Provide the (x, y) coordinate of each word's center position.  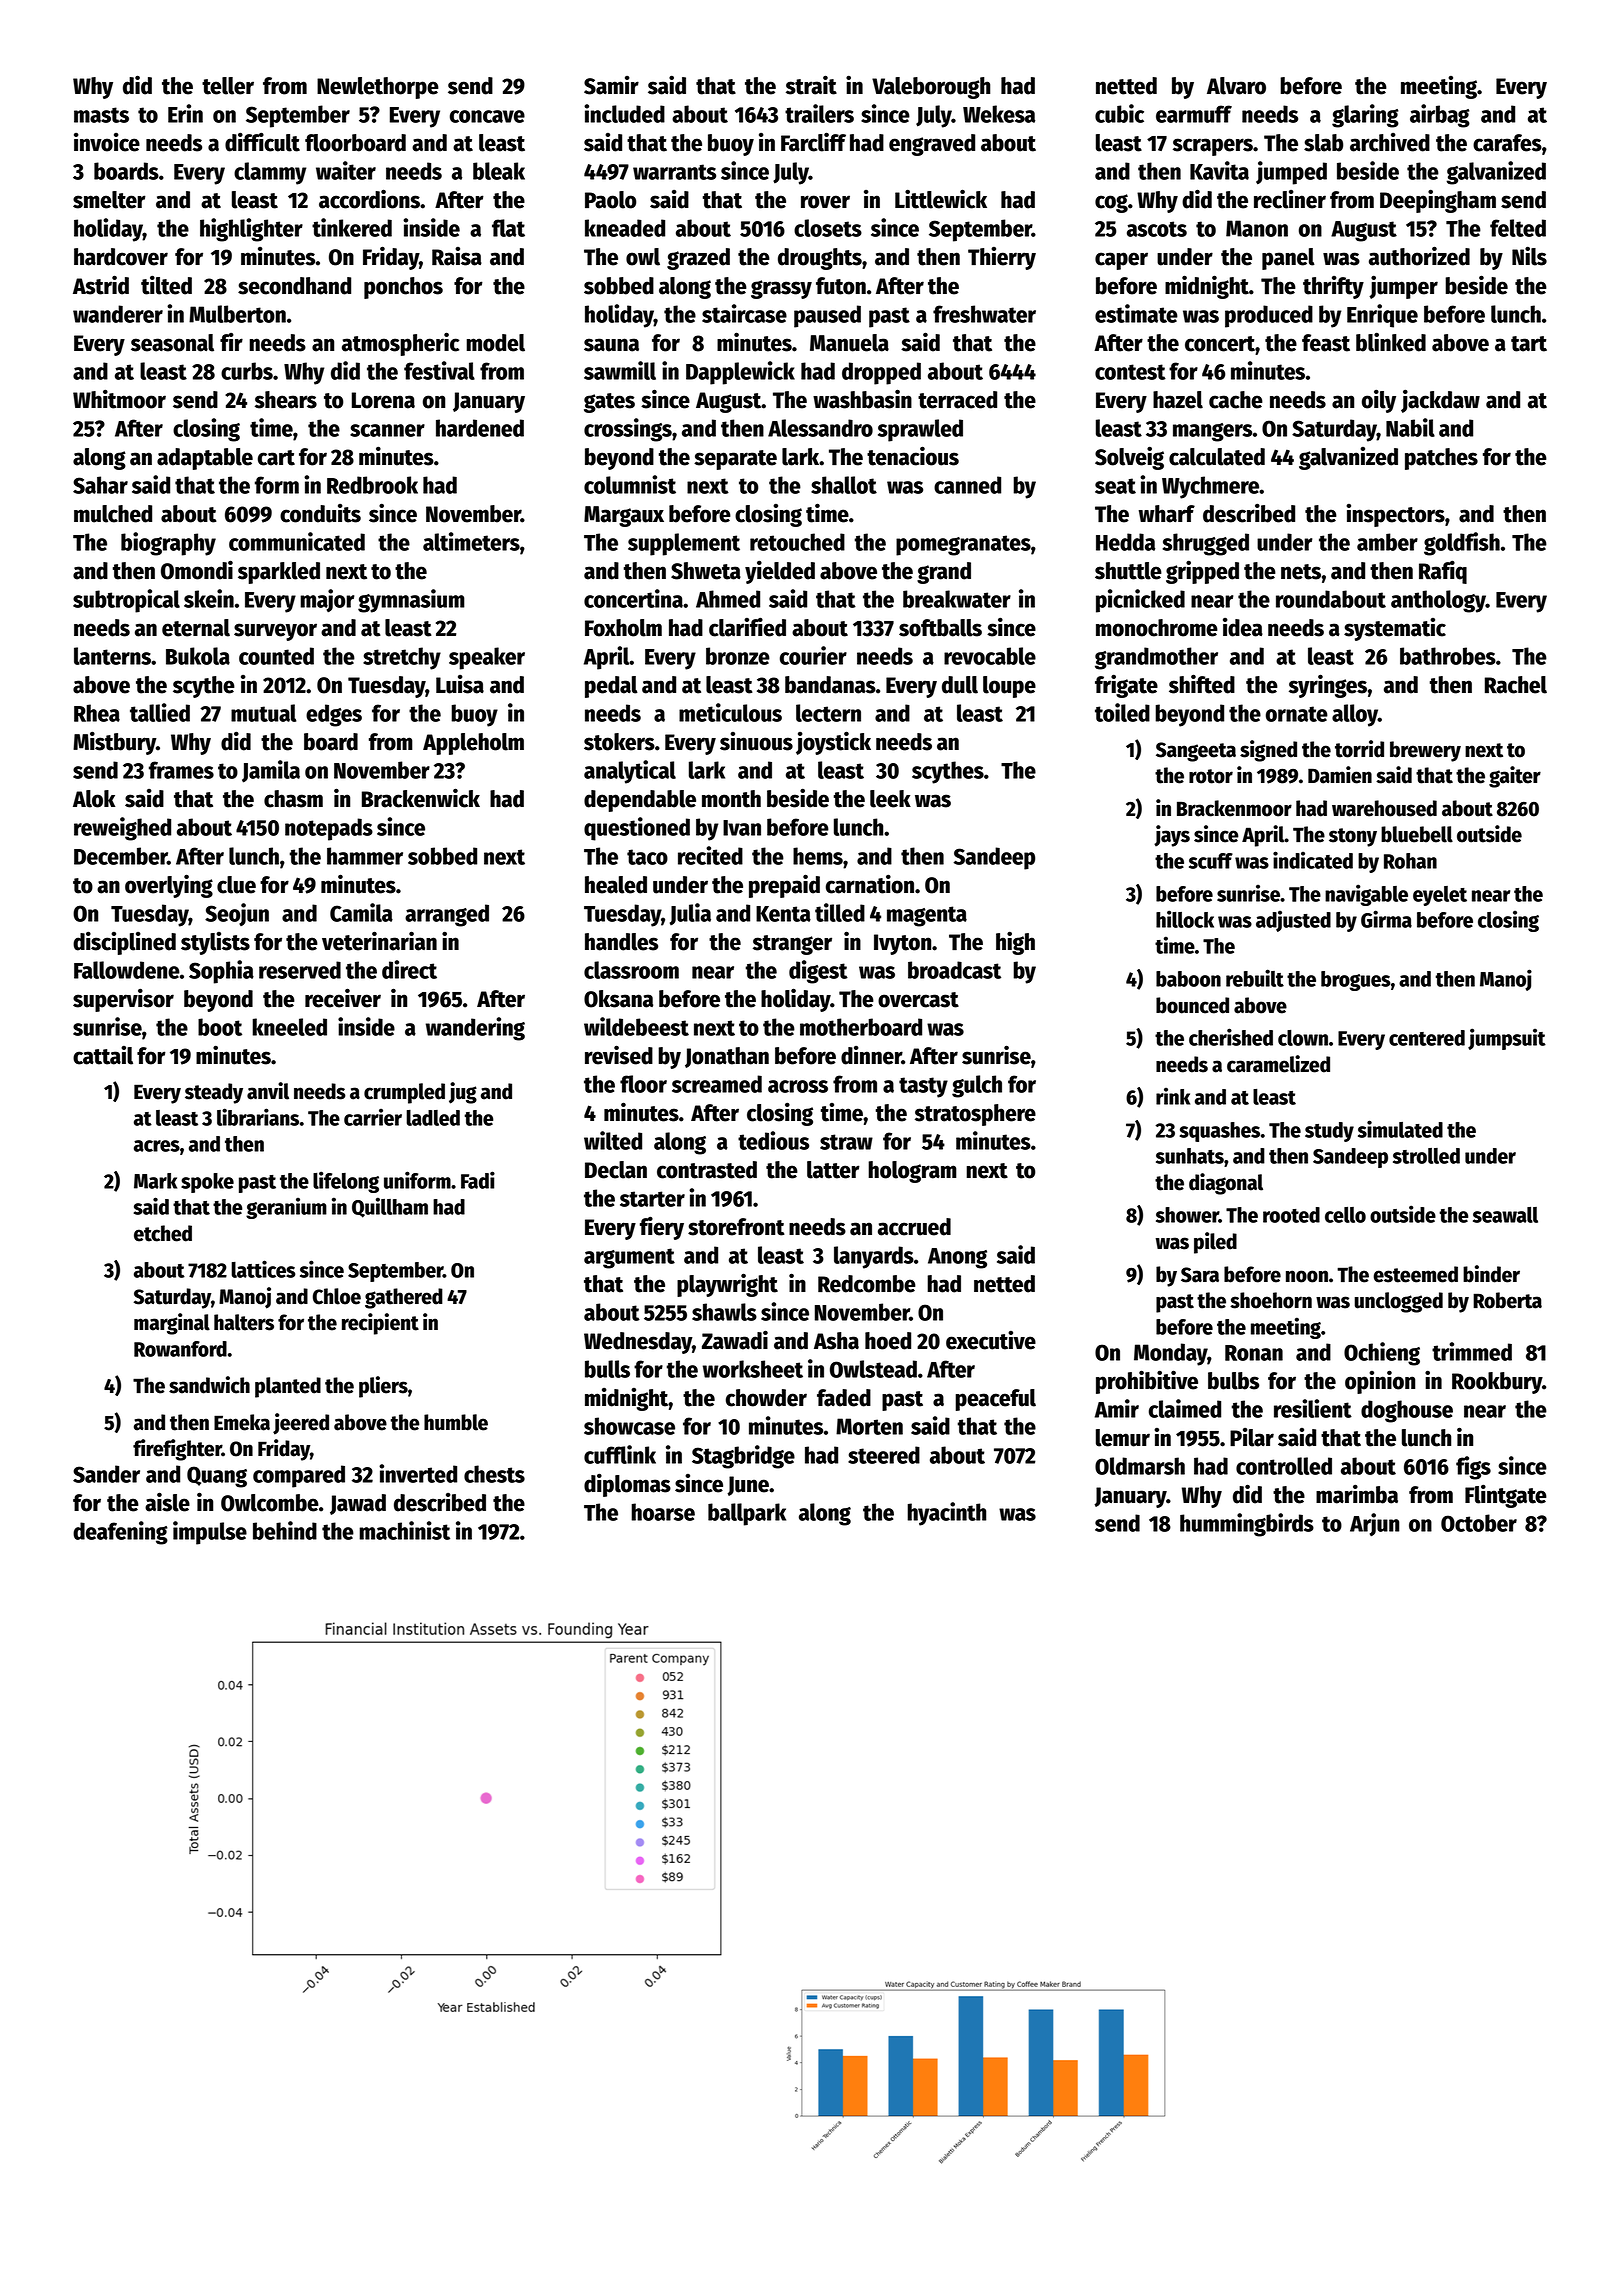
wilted (613, 1140)
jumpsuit (1507, 1039)
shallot (844, 485)
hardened (480, 428)
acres (157, 1146)
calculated (1217, 457)
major (327, 600)
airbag (1440, 116)
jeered (301, 1424)
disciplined (124, 943)
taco (647, 857)
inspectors (1395, 515)
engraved (932, 145)
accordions (369, 199)
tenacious (913, 456)
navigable (1366, 895)
